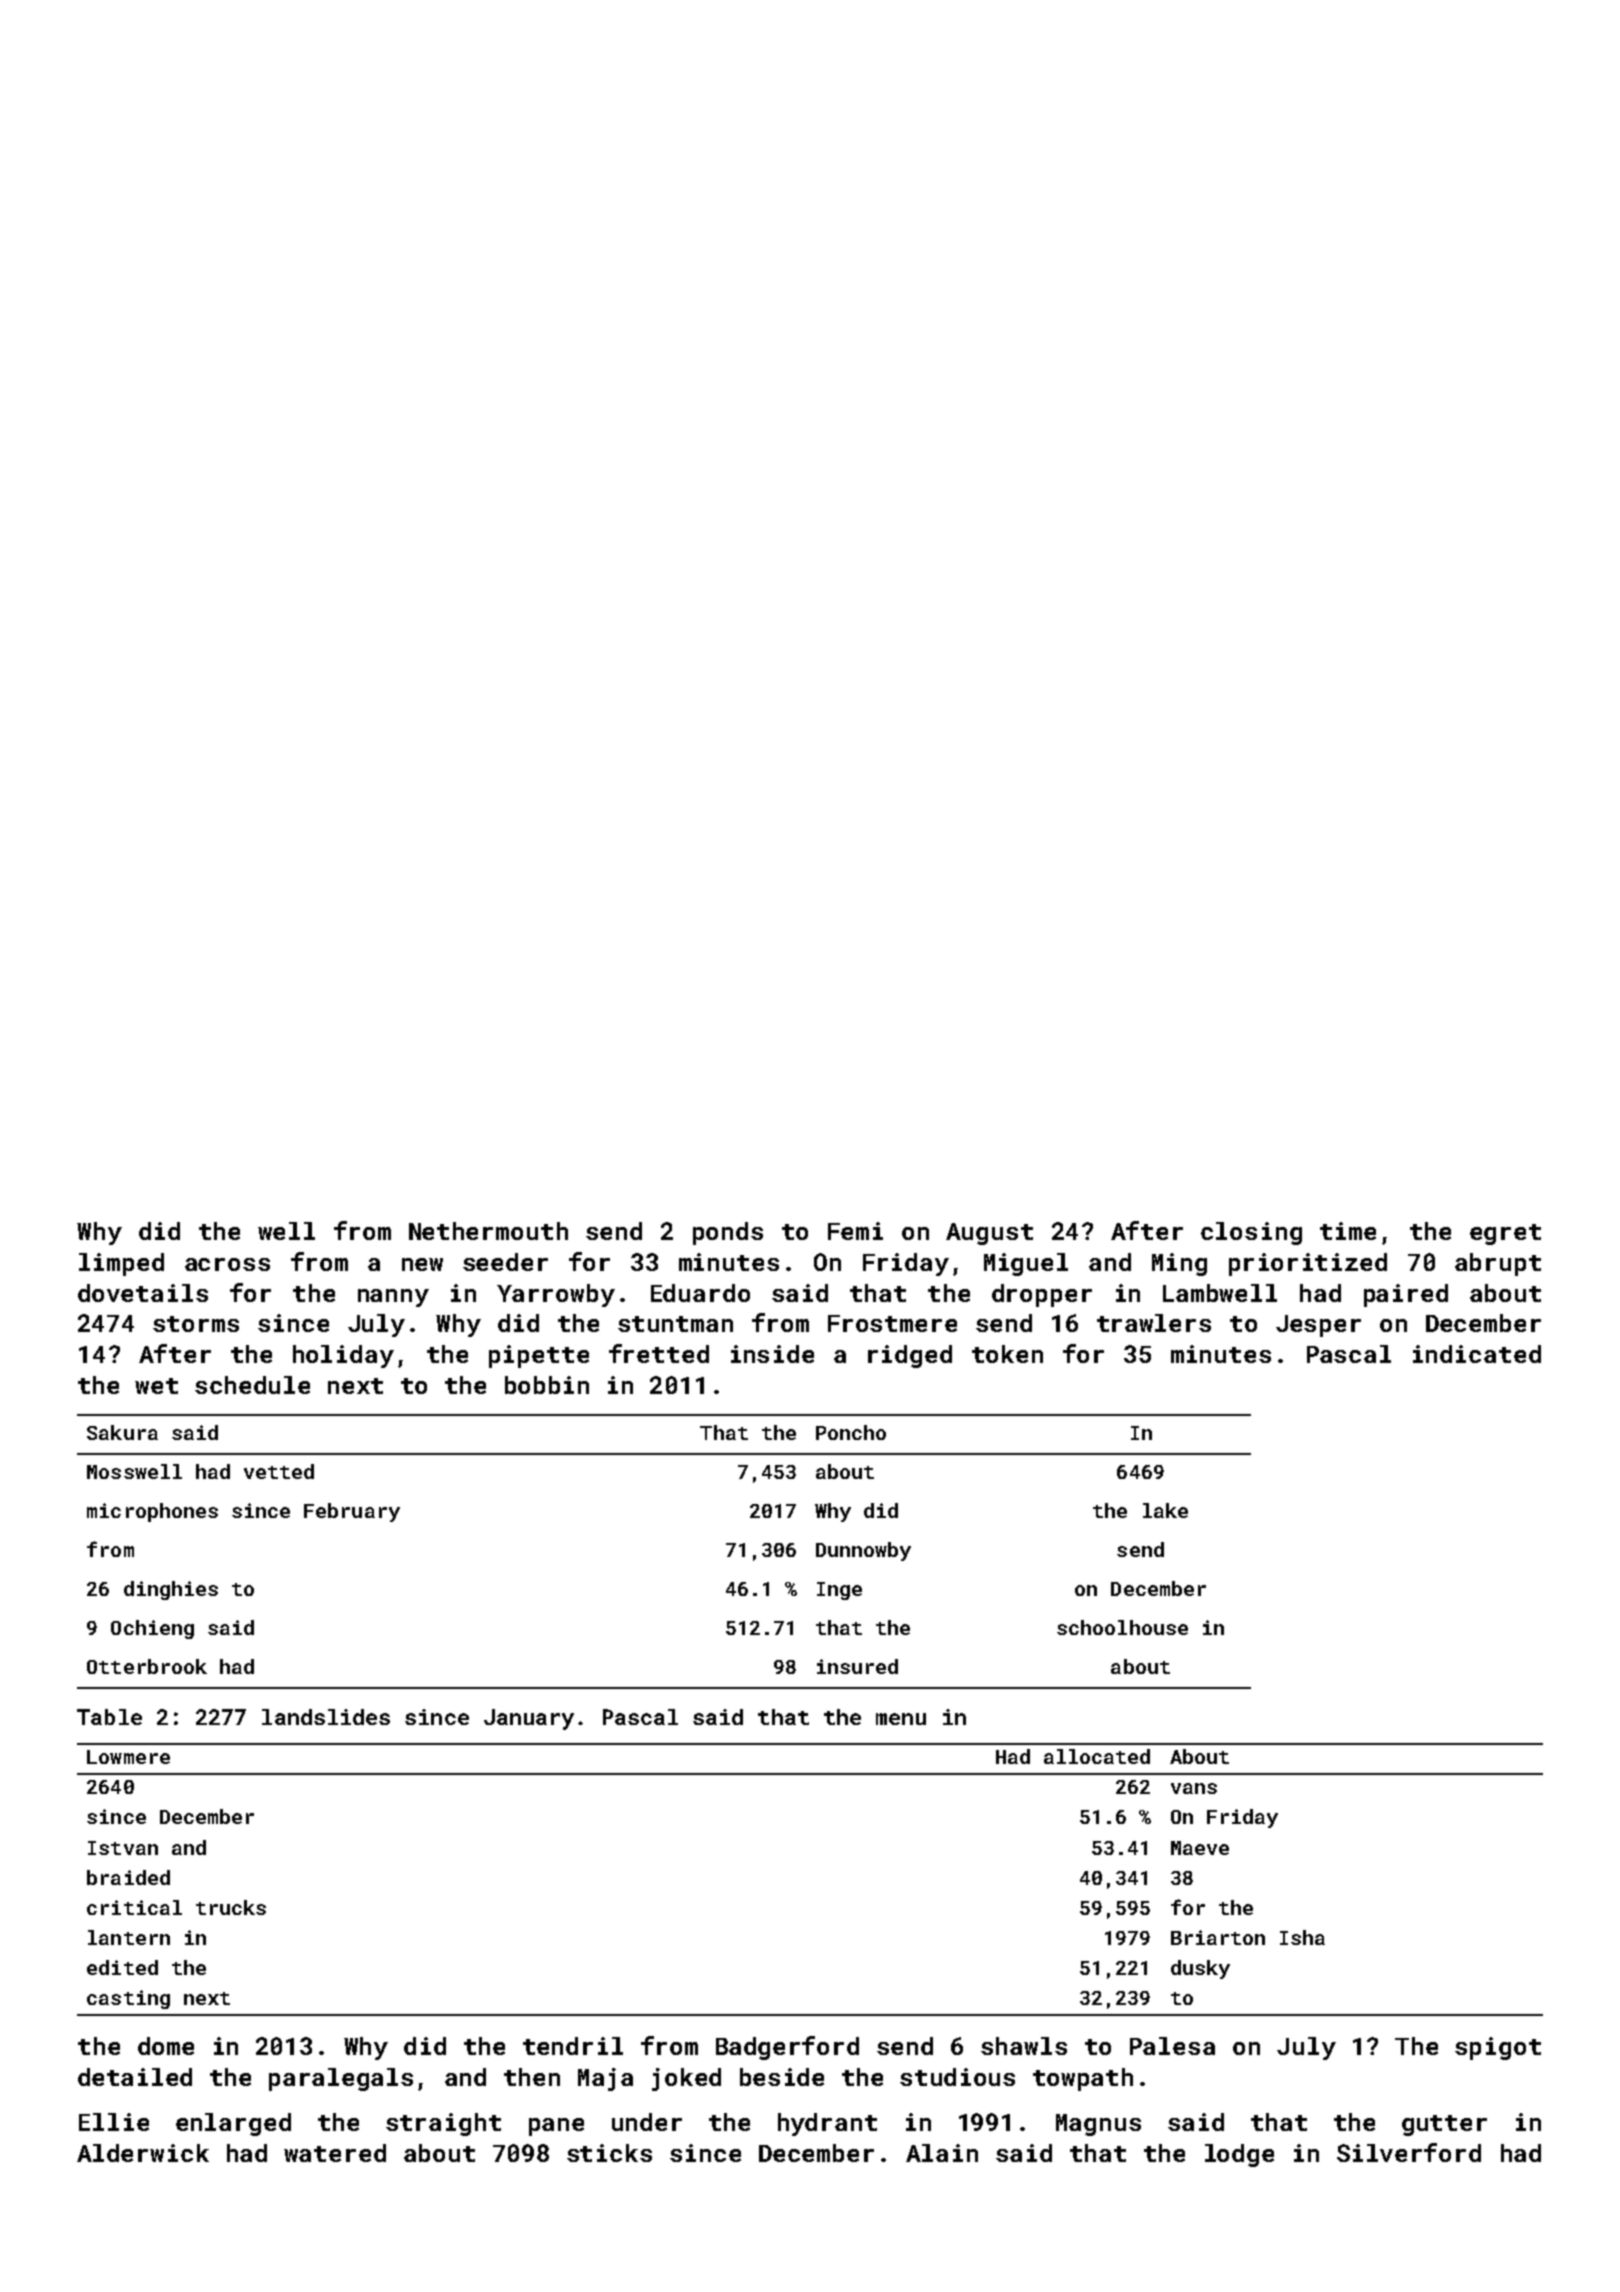 Image resolution: width=1620 pixels, height=2292 pixels. I want to click on time, so click(1348, 1231).
